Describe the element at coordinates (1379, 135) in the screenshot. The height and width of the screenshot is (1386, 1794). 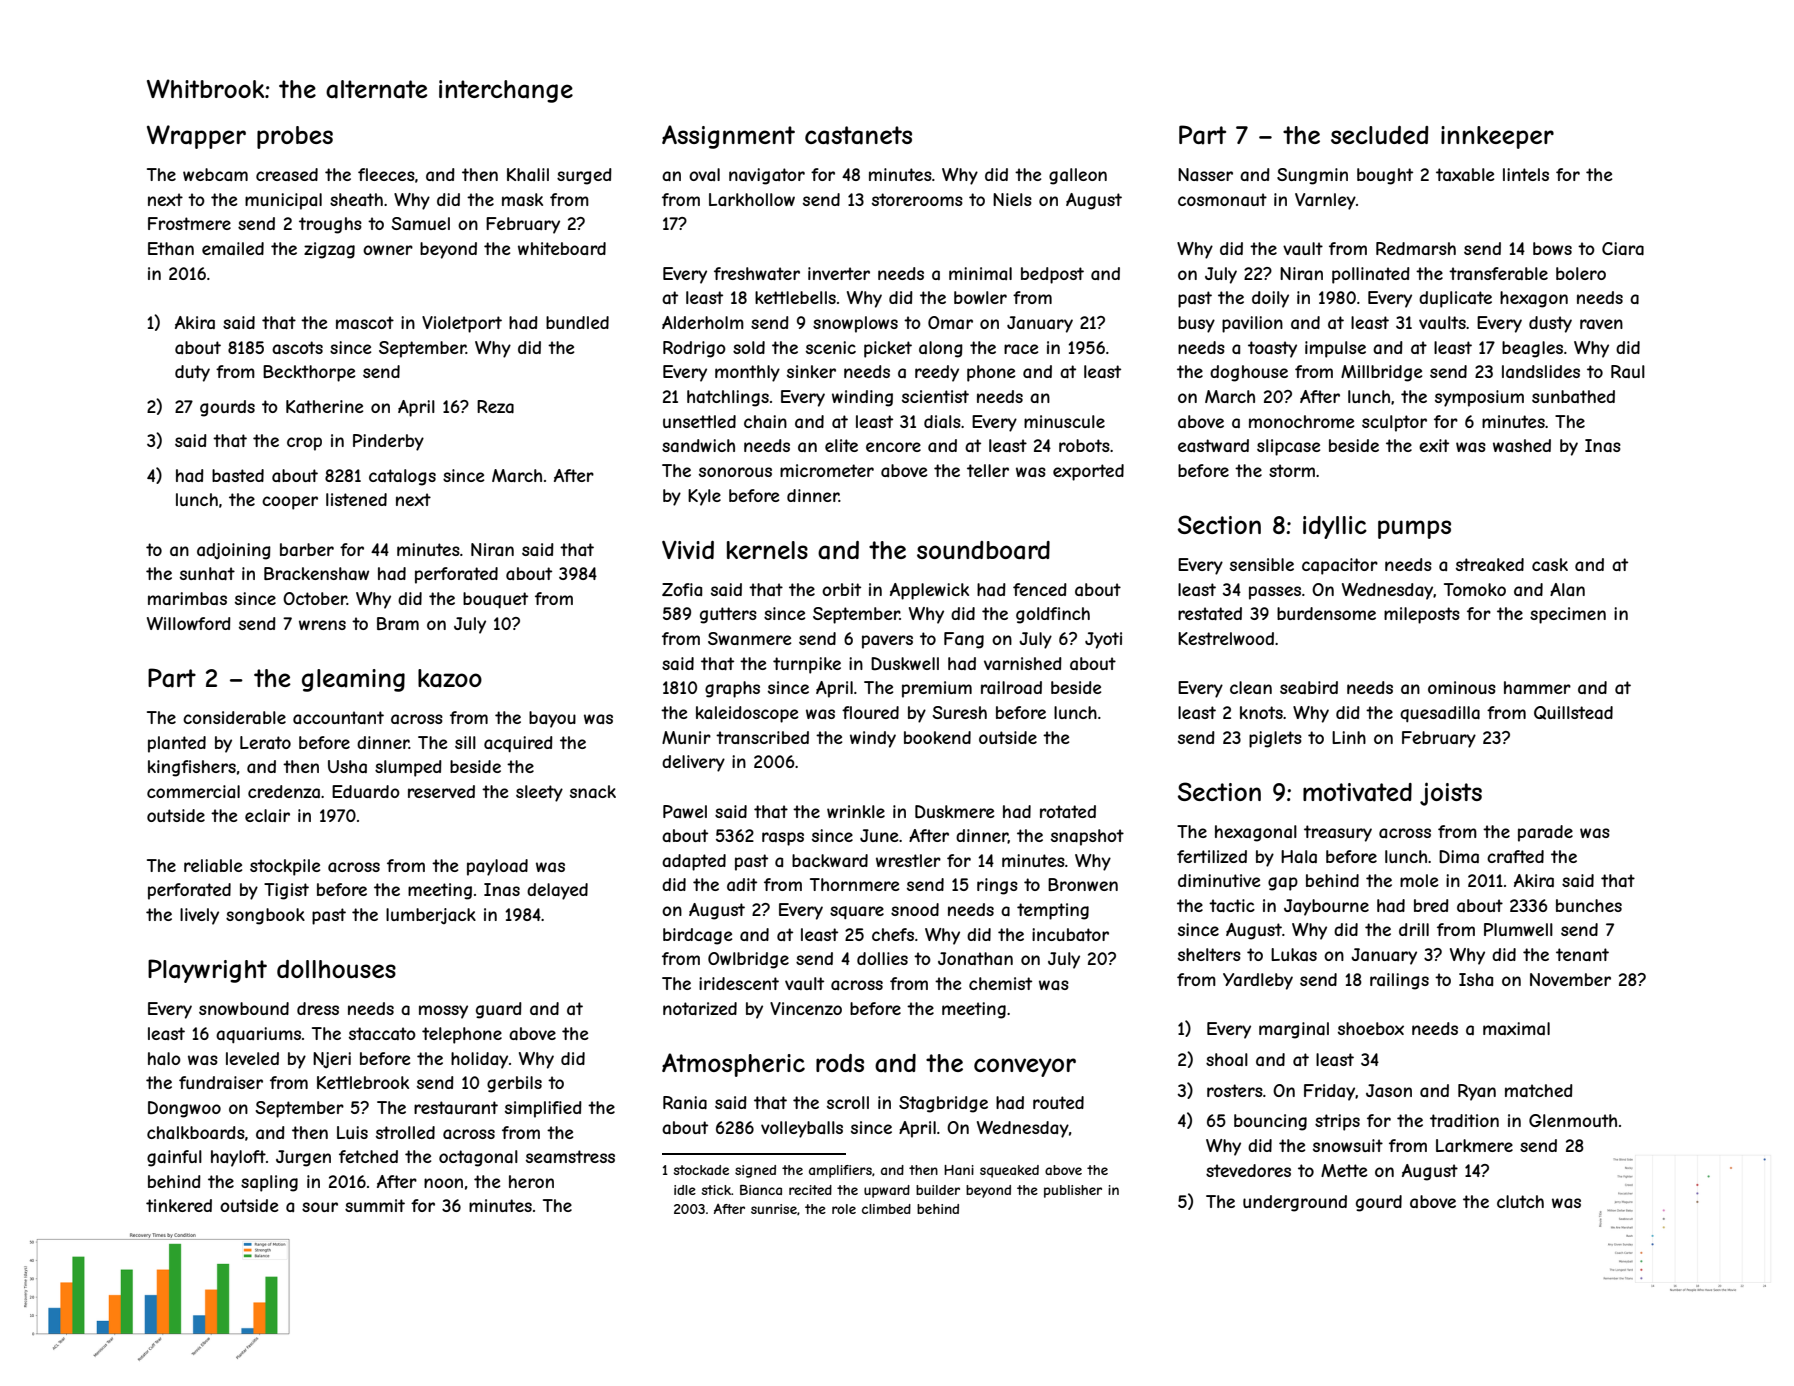
I see `secluded` at that location.
